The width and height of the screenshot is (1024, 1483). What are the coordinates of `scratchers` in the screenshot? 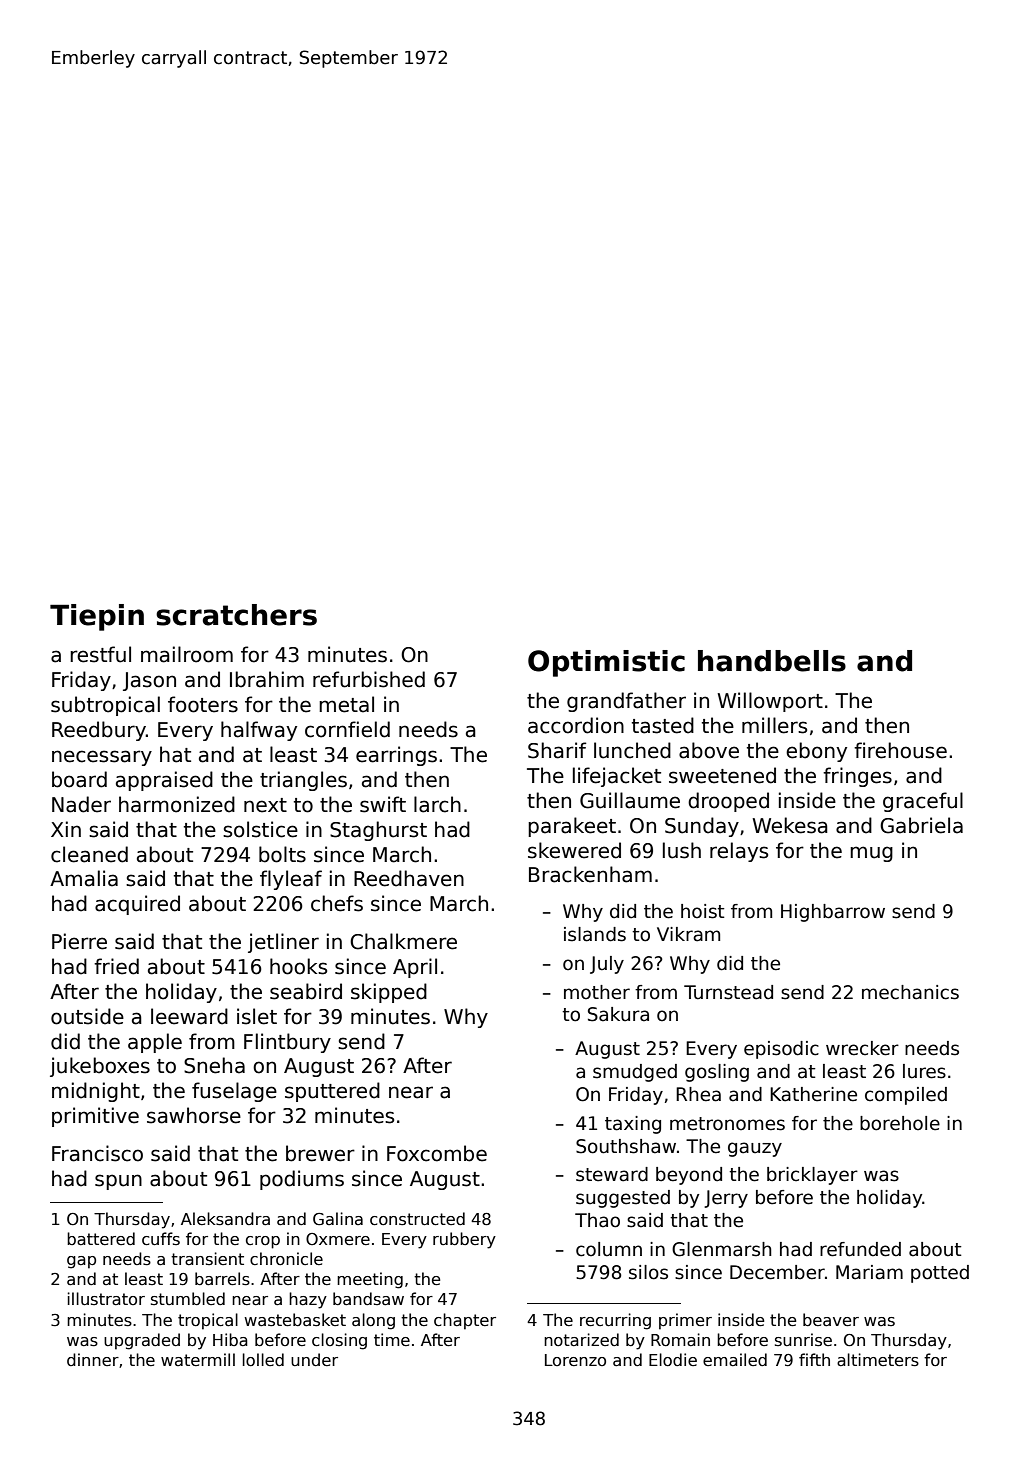 It's located at (236, 615).
